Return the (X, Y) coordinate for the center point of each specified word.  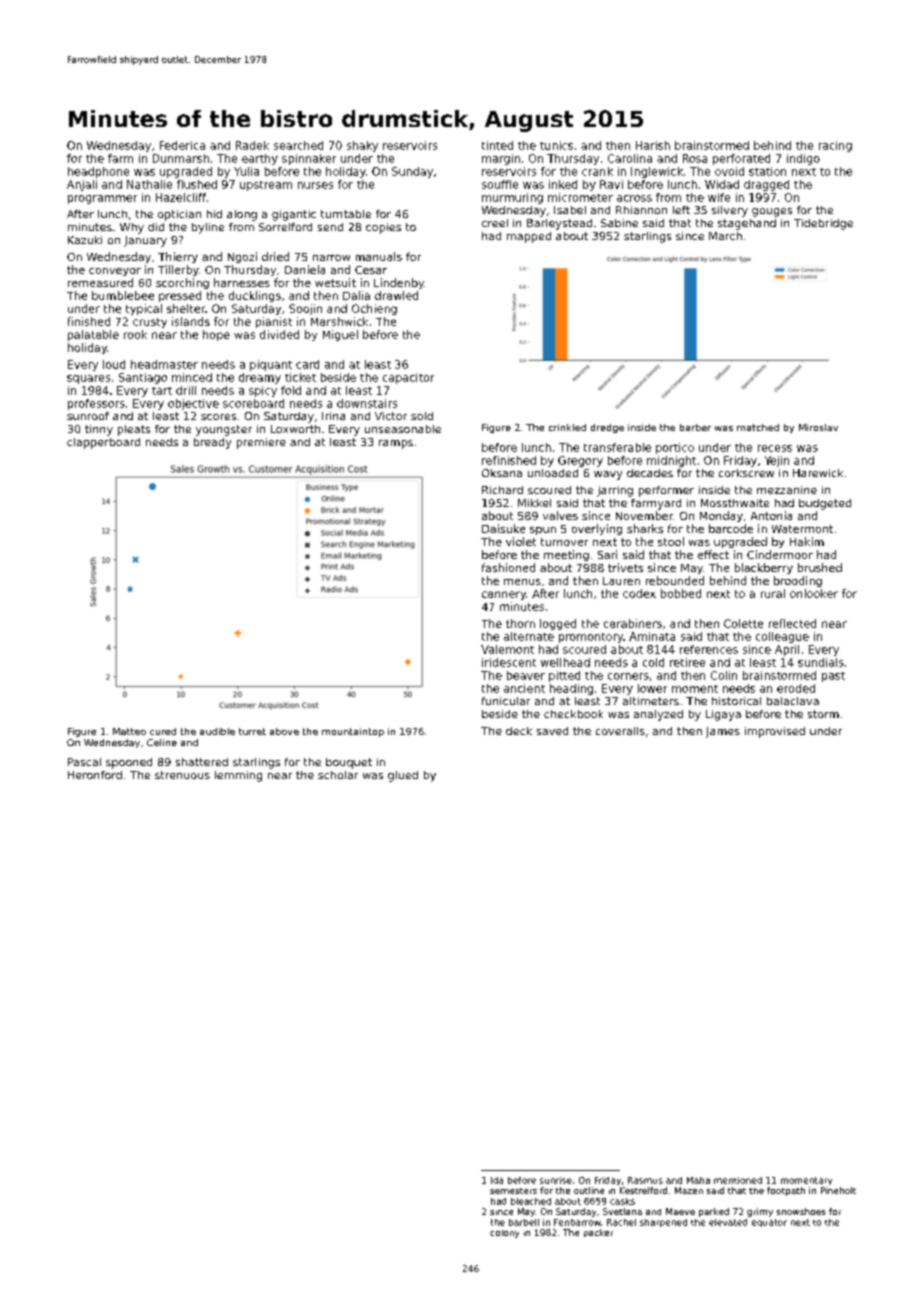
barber (695, 427)
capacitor (408, 378)
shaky (362, 146)
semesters (513, 1191)
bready (212, 443)
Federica (182, 145)
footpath (786, 1191)
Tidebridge (823, 224)
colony (504, 1234)
